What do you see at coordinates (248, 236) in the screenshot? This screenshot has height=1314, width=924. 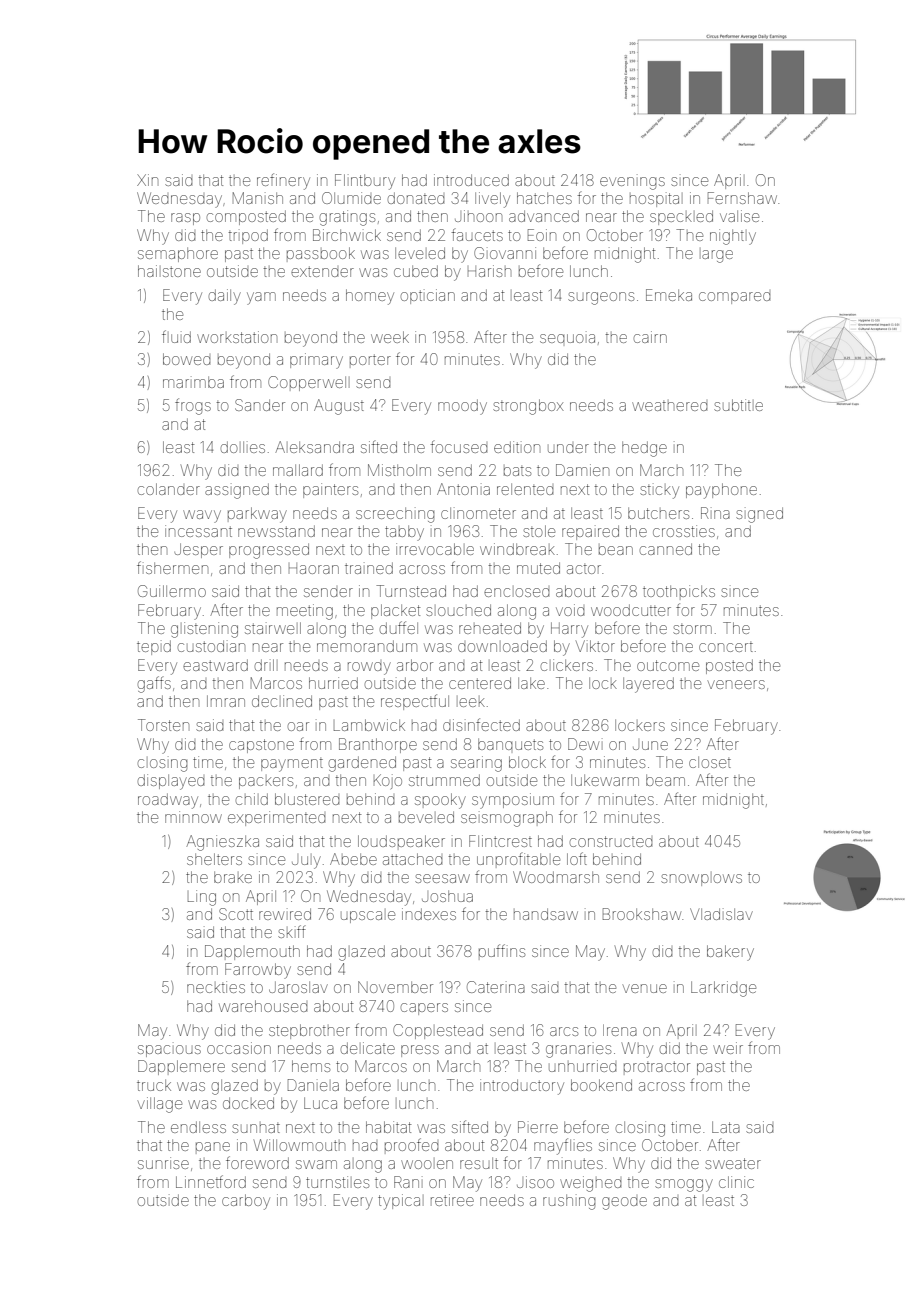 I see `tripod` at bounding box center [248, 236].
